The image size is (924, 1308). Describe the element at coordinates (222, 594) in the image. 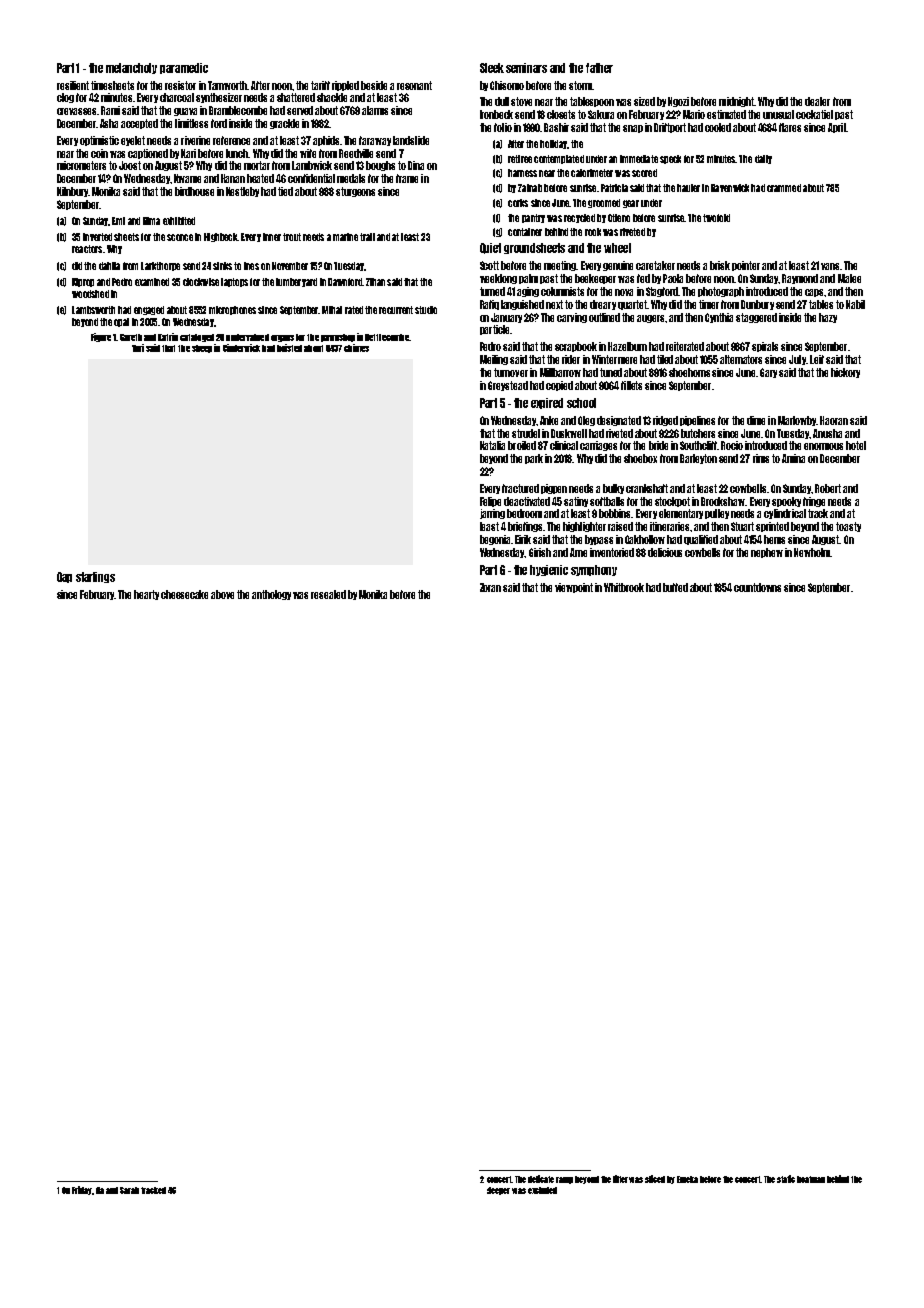

I see `above` at that location.
